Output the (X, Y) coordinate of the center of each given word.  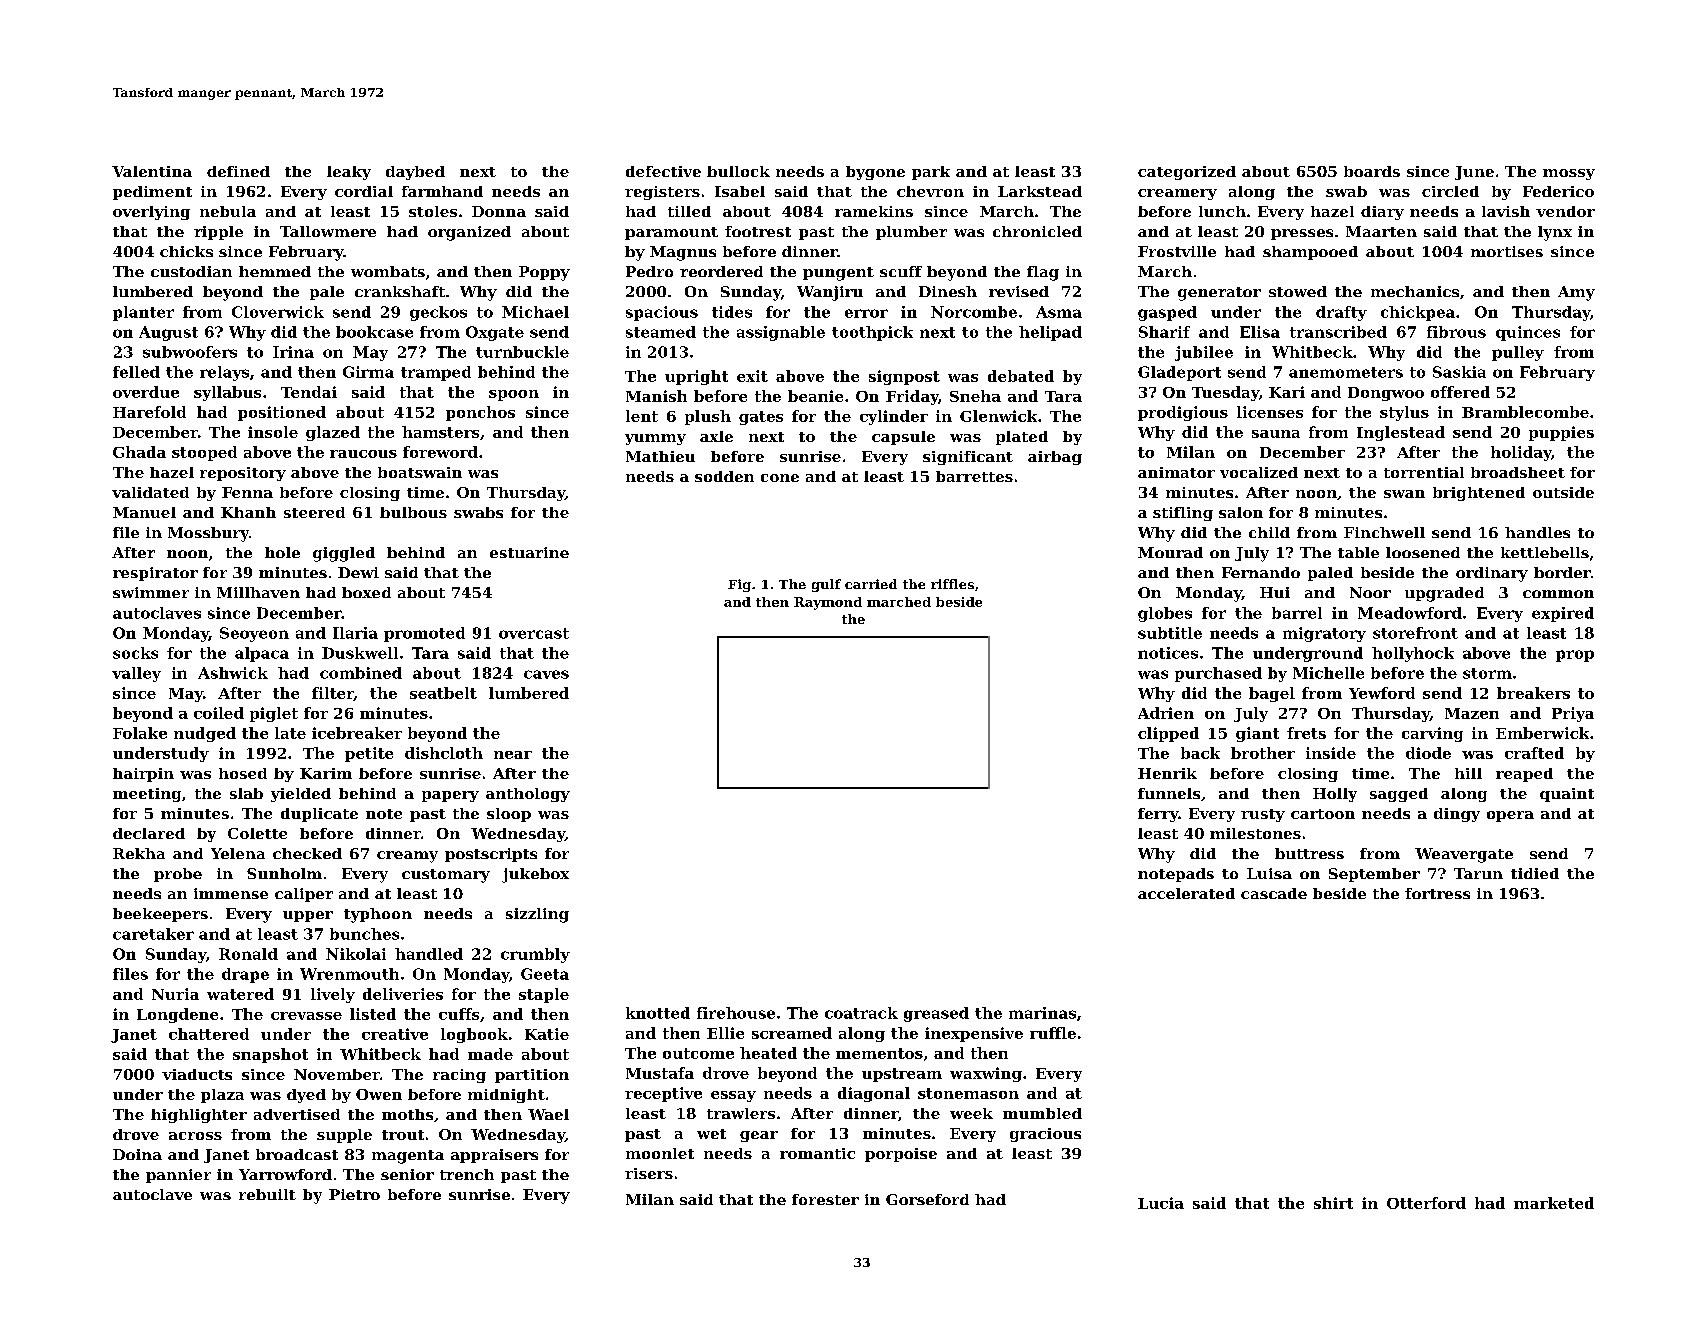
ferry (1158, 815)
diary (1382, 213)
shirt (1333, 1203)
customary (446, 876)
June (1474, 173)
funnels (1169, 793)
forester (825, 1199)
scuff (901, 271)
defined (238, 171)
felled (136, 372)
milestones (1255, 833)
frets (1306, 733)
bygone (875, 173)
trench (467, 1174)
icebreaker (357, 733)
